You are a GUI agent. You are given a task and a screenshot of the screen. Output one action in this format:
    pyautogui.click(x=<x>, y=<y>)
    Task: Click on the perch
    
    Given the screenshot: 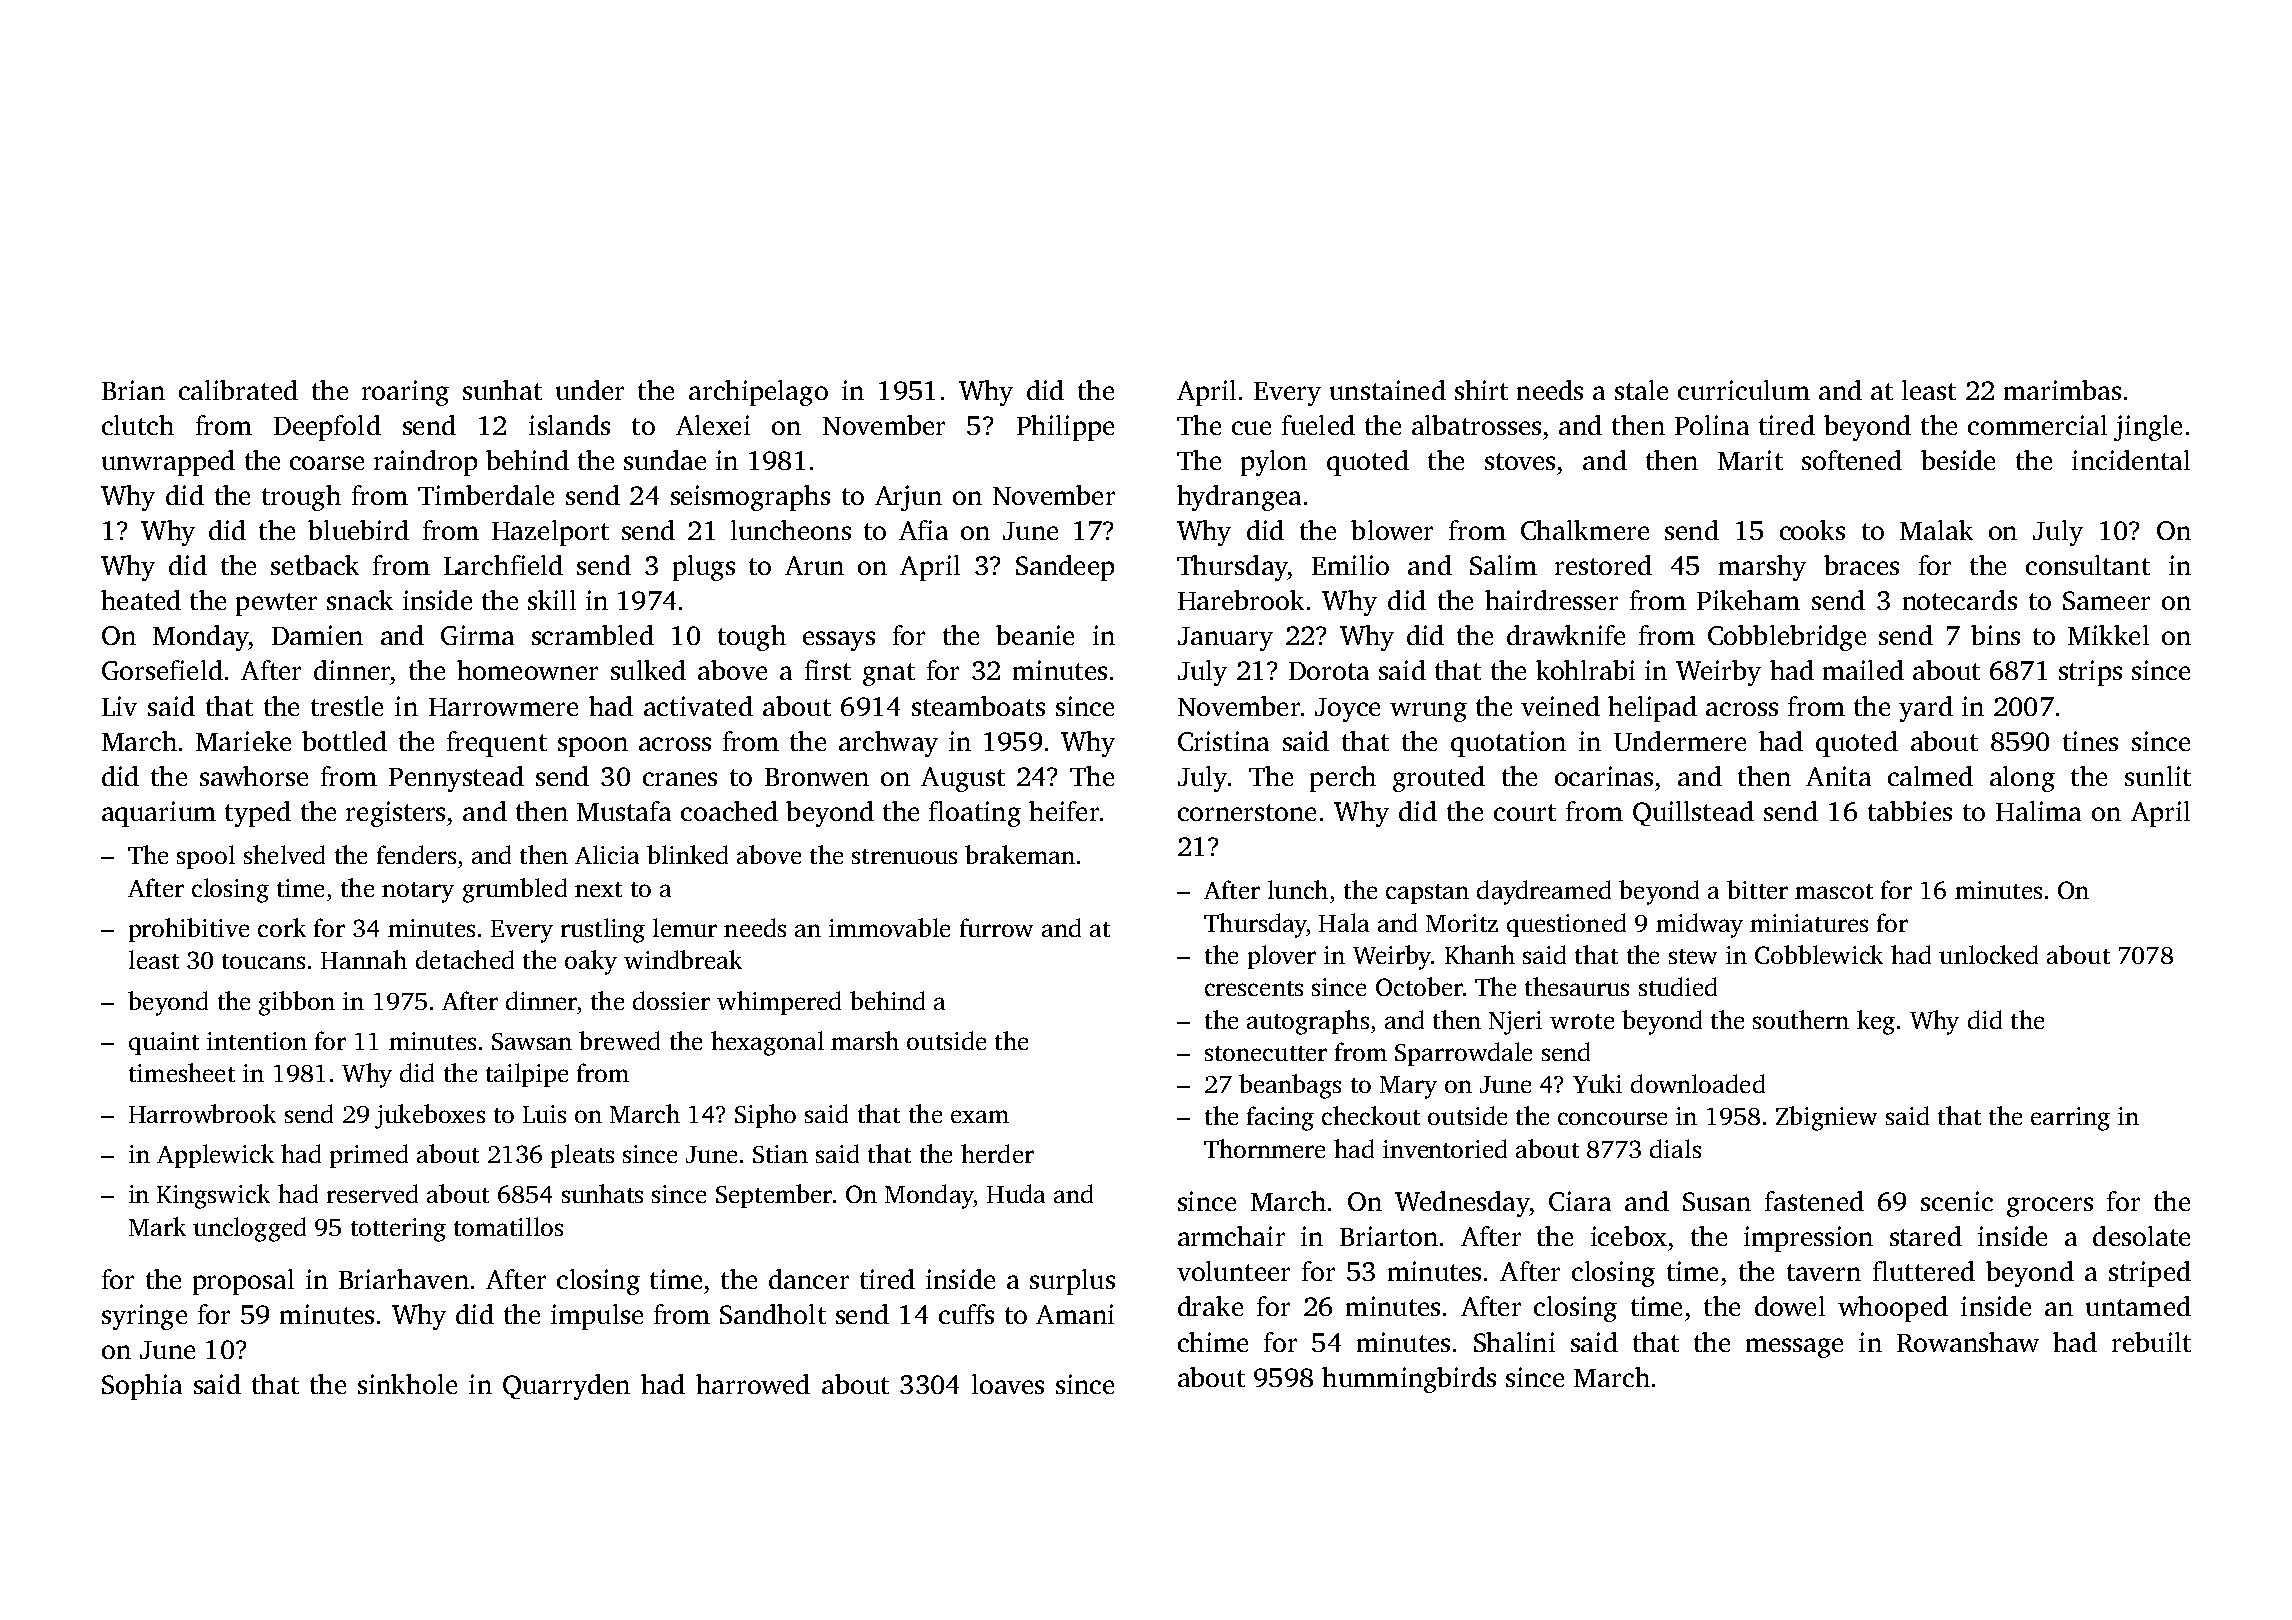 What is the action you would take?
    pyautogui.click(x=1343, y=779)
